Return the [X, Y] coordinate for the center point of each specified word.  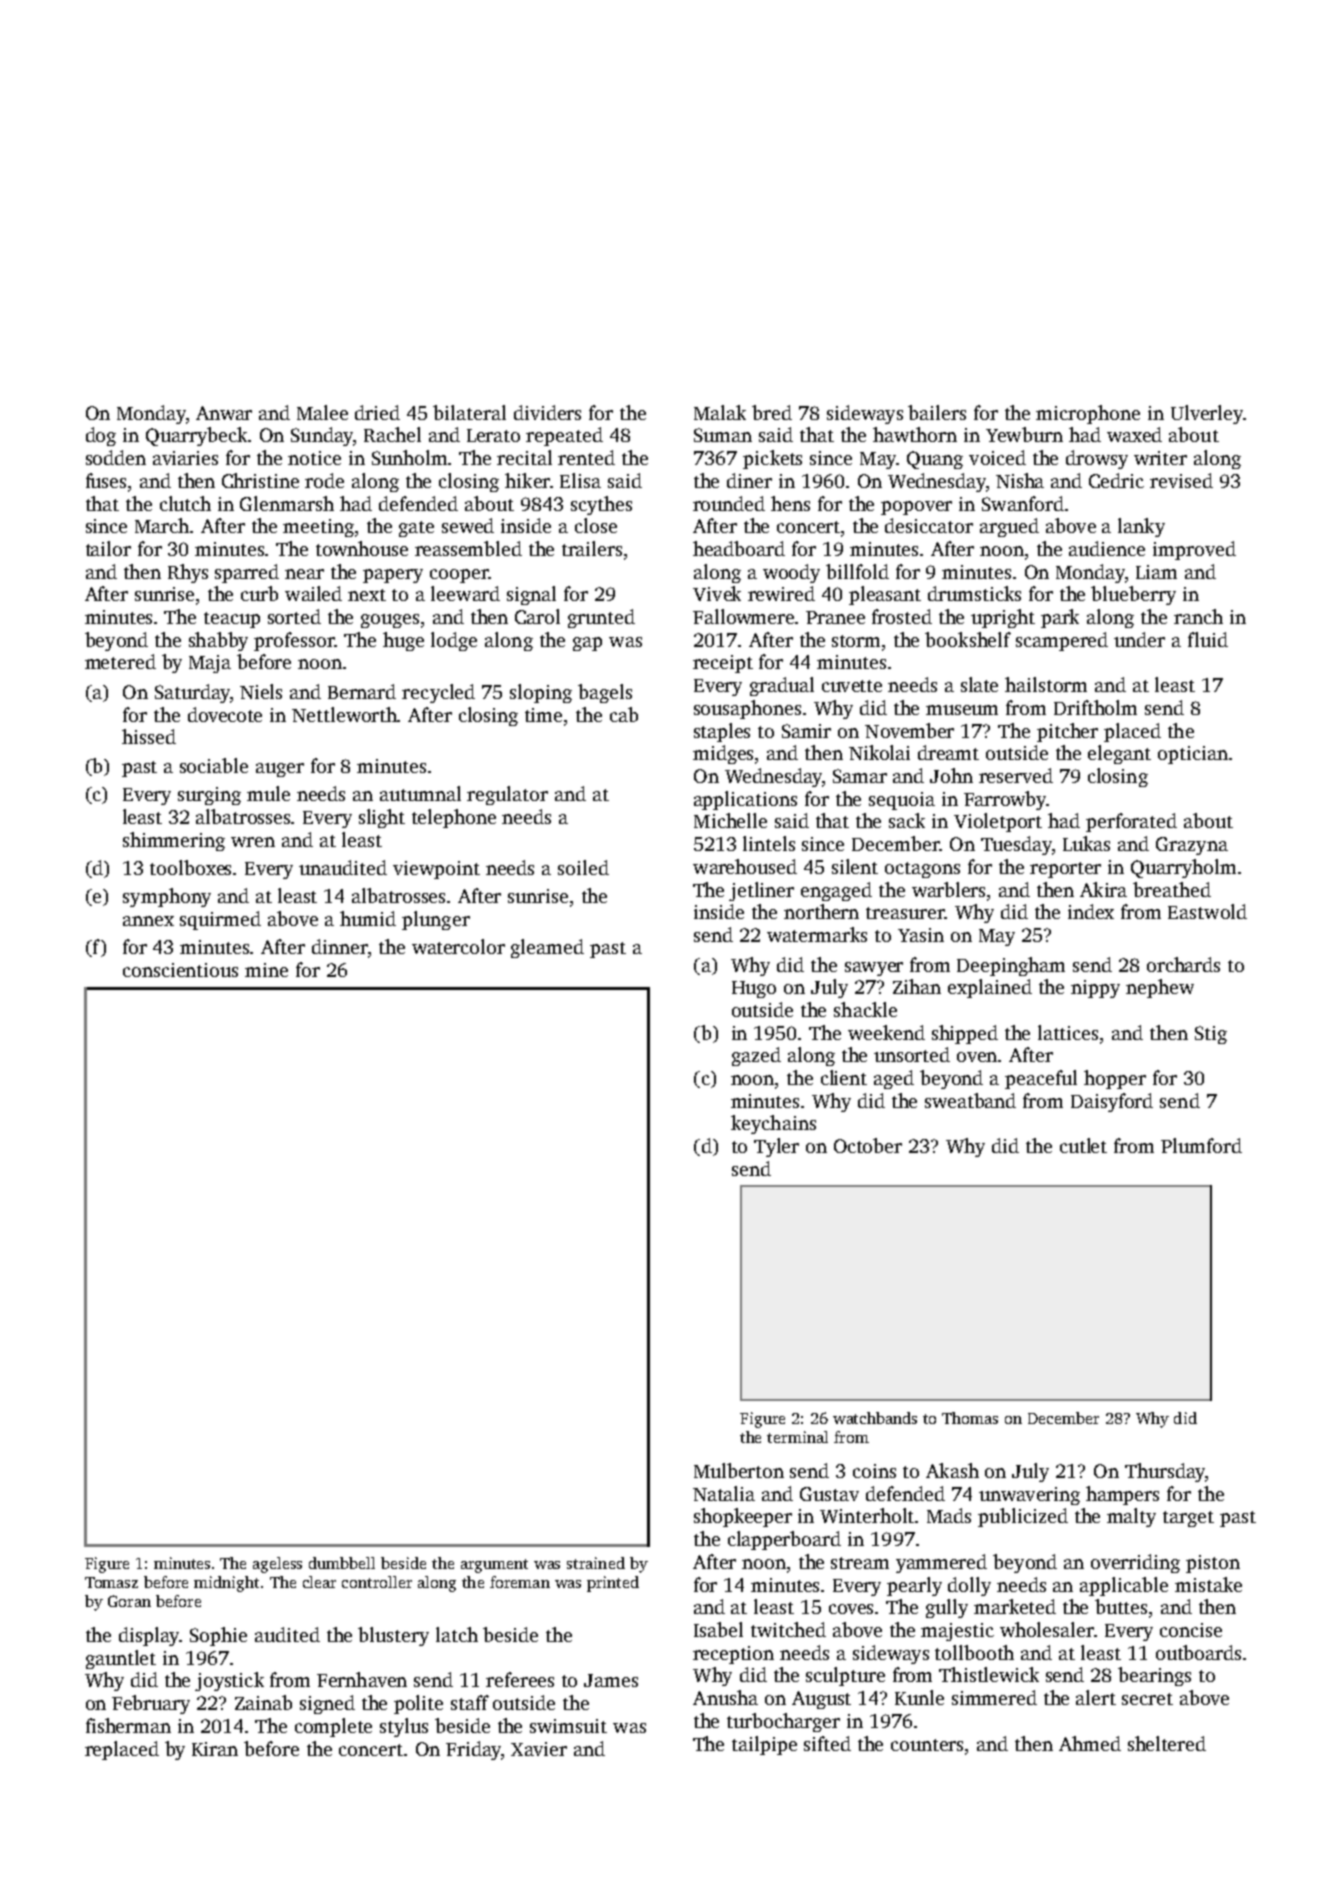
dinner [340, 946]
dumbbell [342, 1563]
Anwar [224, 413]
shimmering [174, 841]
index [1091, 911]
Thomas [970, 1418]
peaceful [1041, 1079]
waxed [1134, 434]
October [868, 1145]
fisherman [128, 1725]
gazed [756, 1056]
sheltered [1167, 1743]
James [611, 1680]
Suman [723, 435]
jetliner [761, 891]
